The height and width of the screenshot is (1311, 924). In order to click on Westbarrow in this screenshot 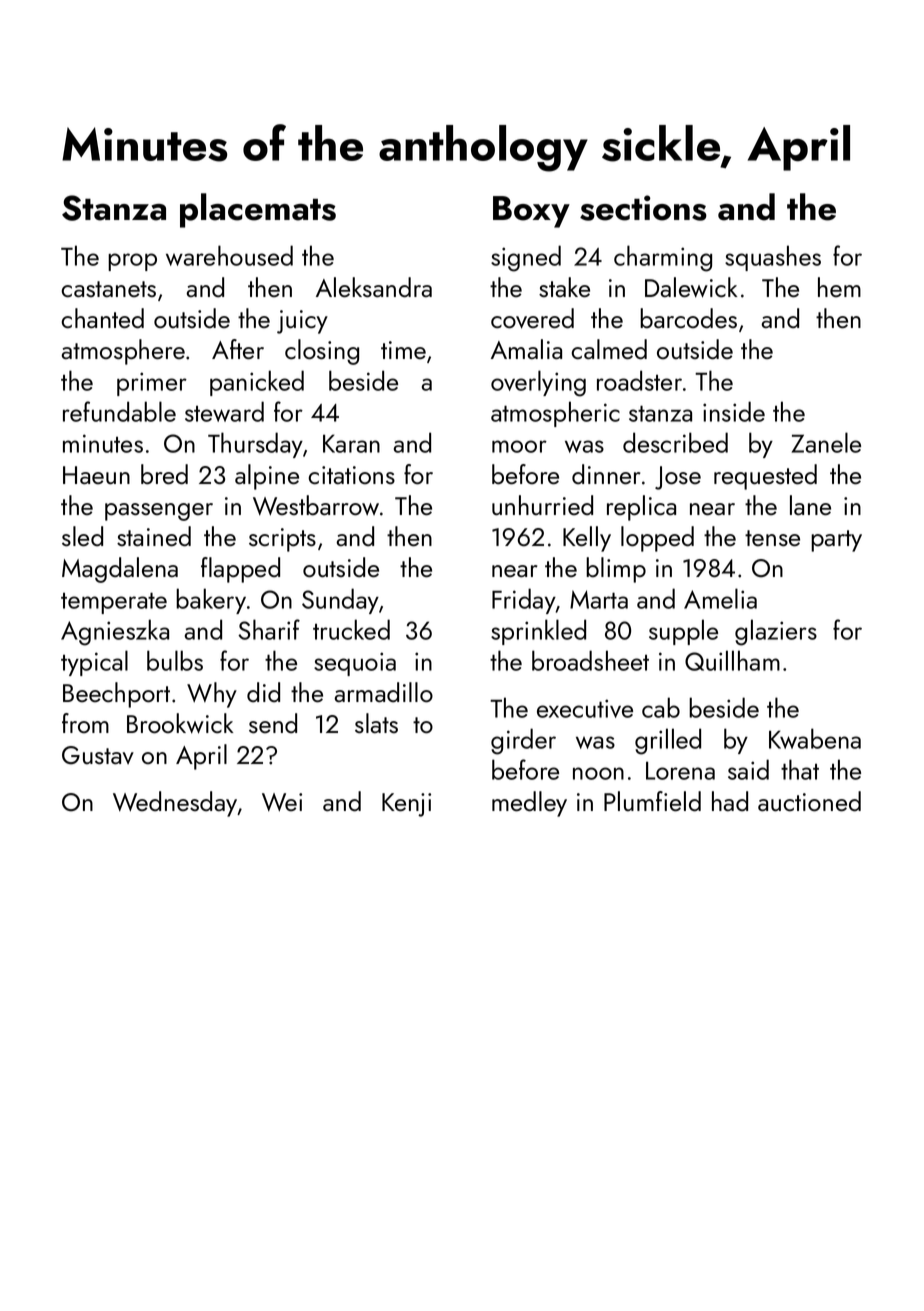, I will do `click(316, 505)`.
